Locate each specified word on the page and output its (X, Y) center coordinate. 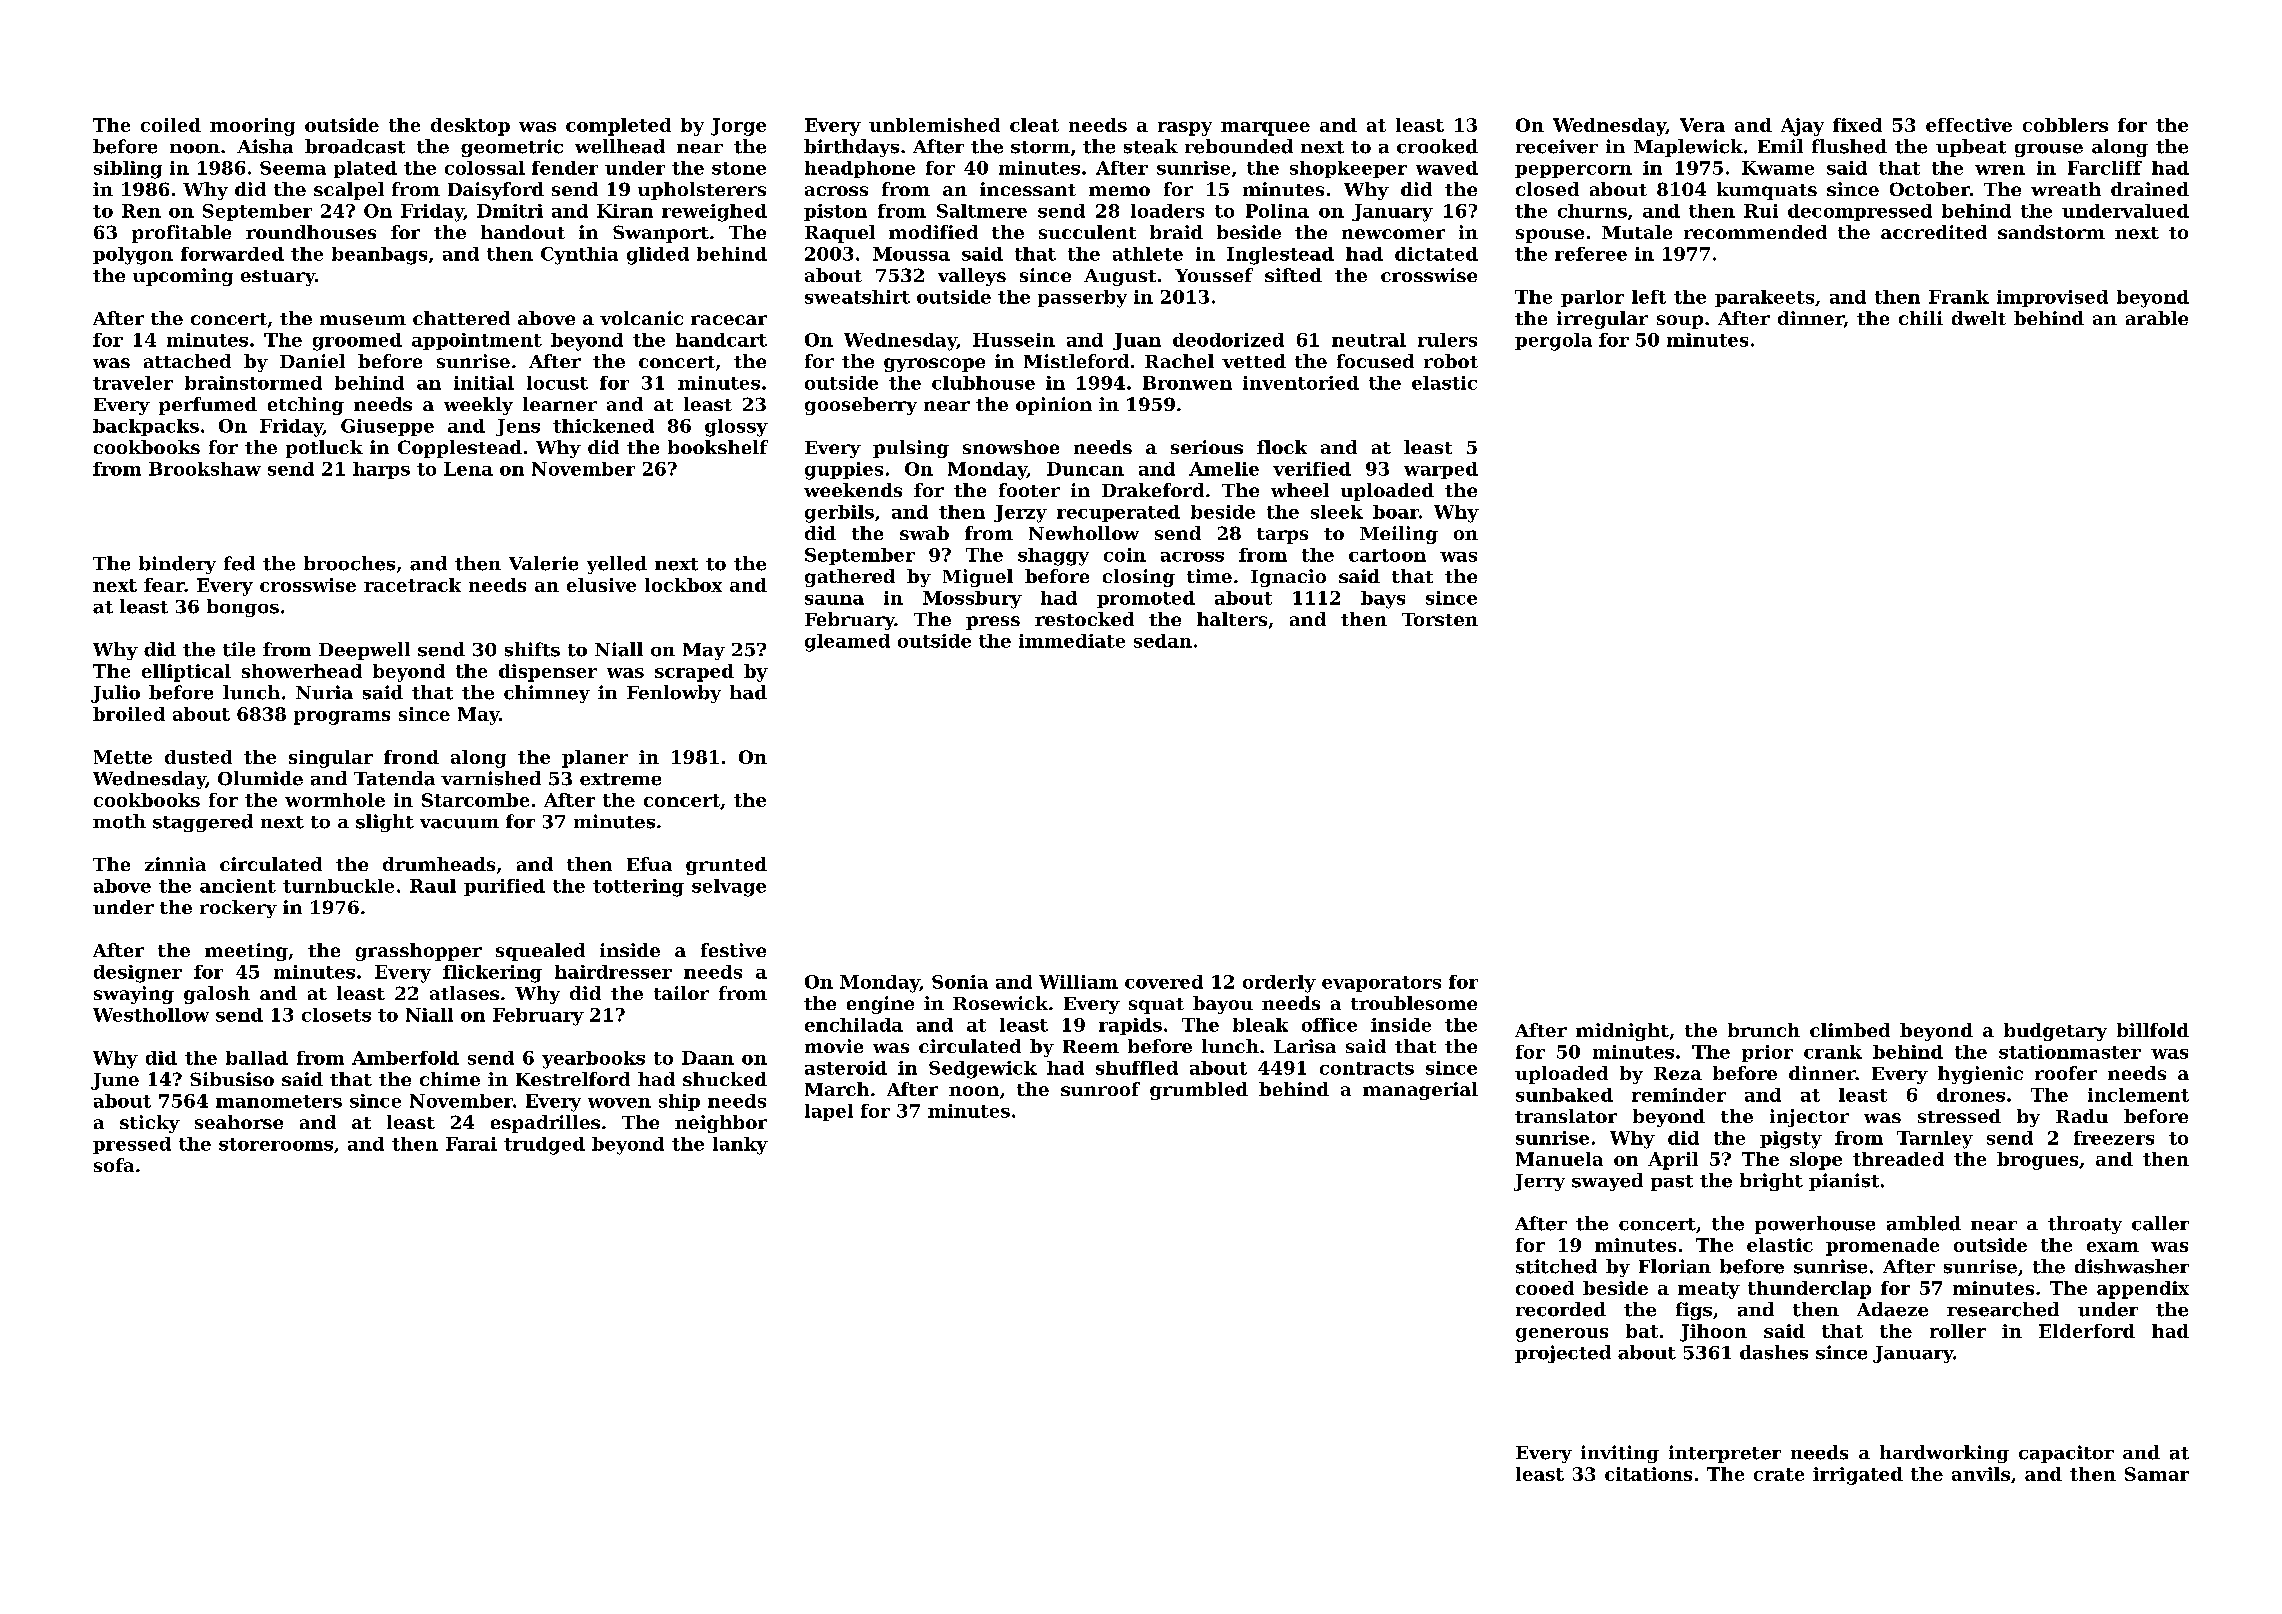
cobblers (2065, 125)
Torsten (1440, 619)
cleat (1034, 125)
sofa (114, 1165)
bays (1383, 600)
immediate (1072, 641)
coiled (171, 125)
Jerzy (1020, 514)
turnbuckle (338, 886)
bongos (243, 608)
